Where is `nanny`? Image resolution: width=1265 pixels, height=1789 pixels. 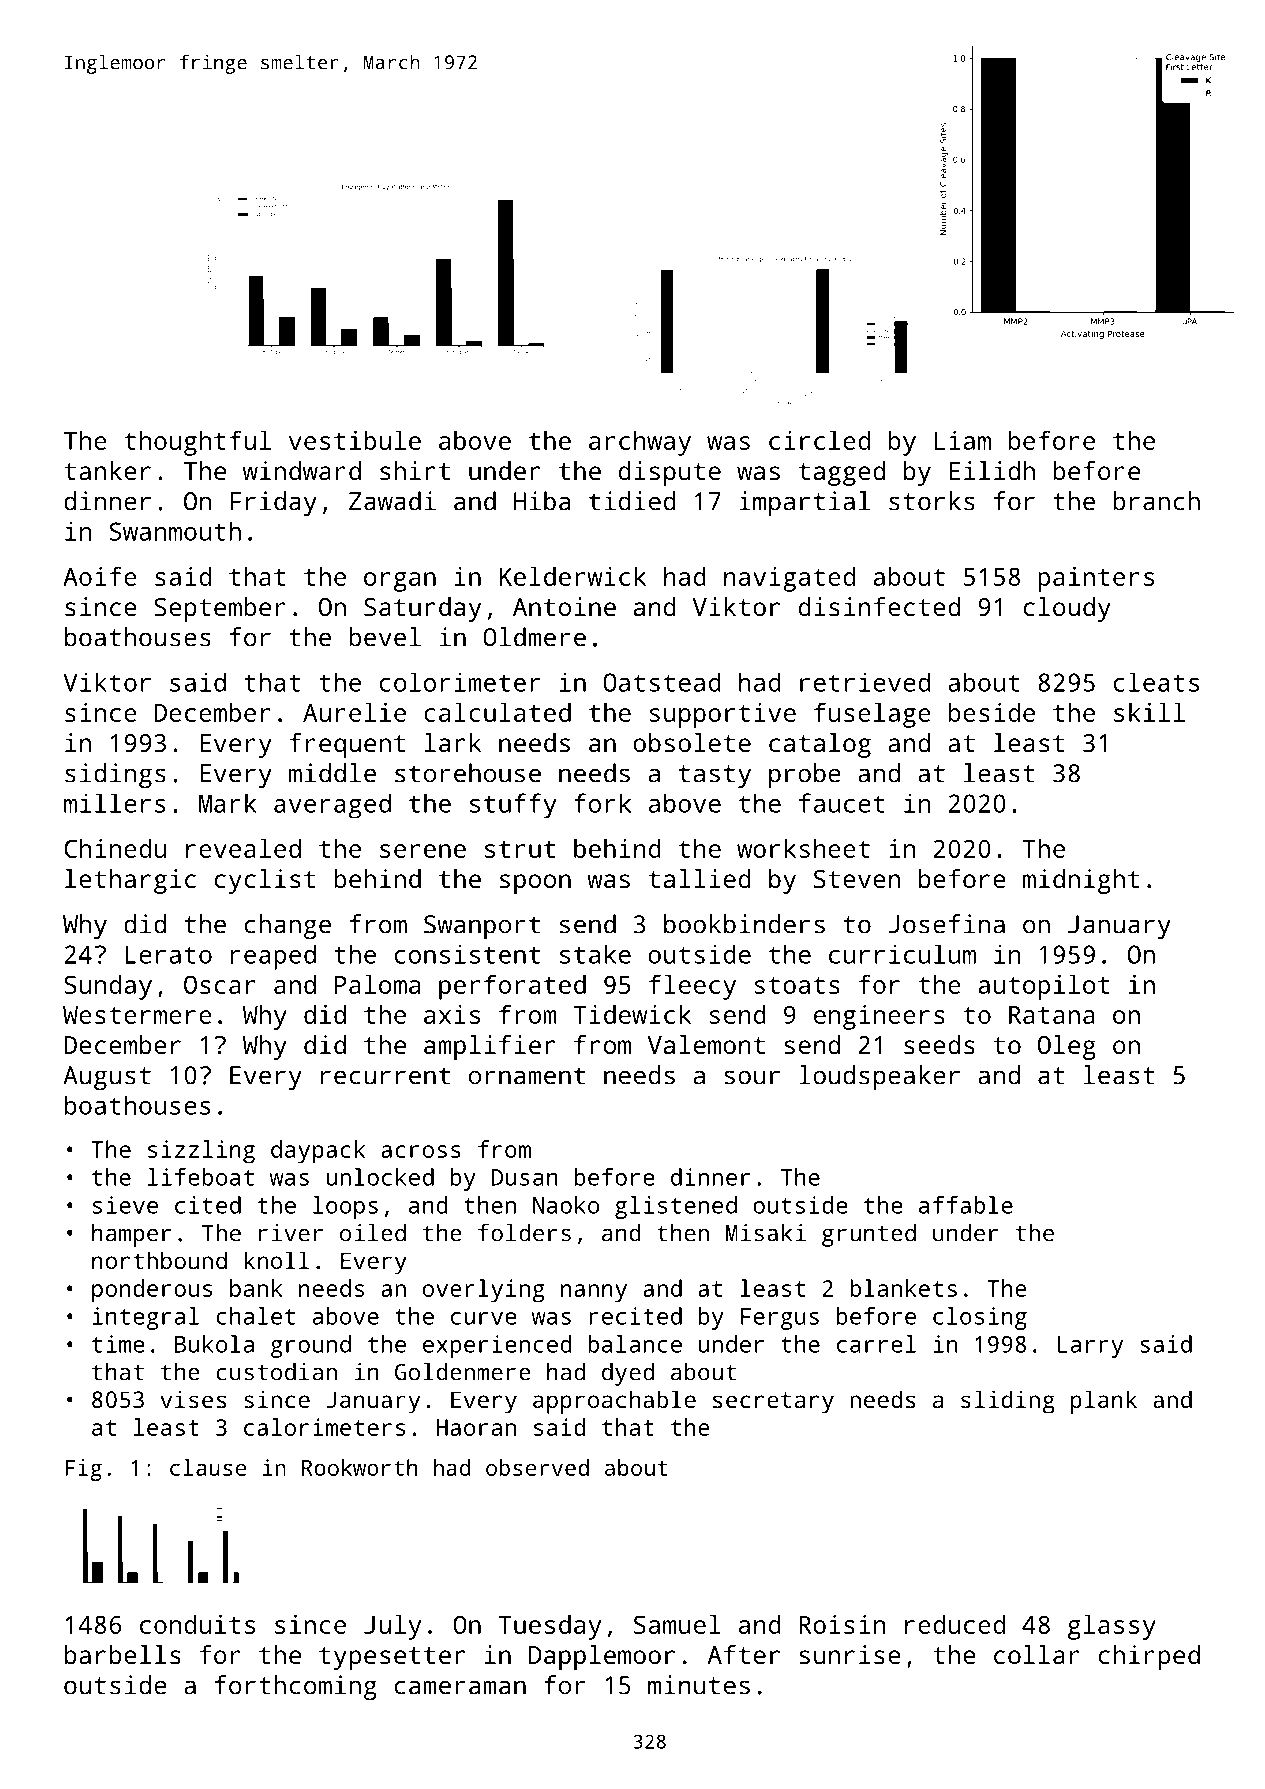 nanny is located at coordinates (594, 1293).
